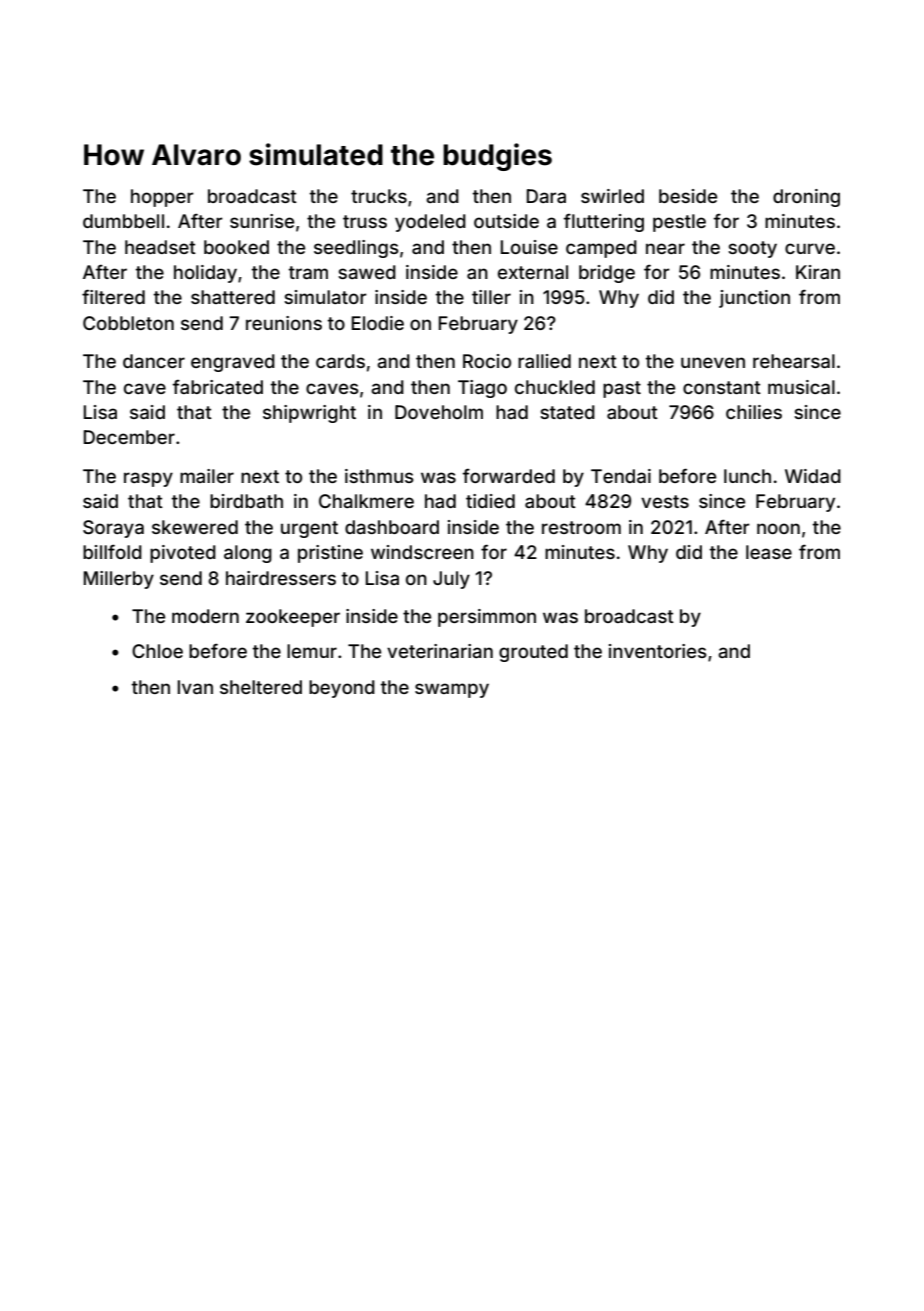 The image size is (924, 1311). What do you see at coordinates (487, 361) in the screenshot?
I see `Rocio` at bounding box center [487, 361].
